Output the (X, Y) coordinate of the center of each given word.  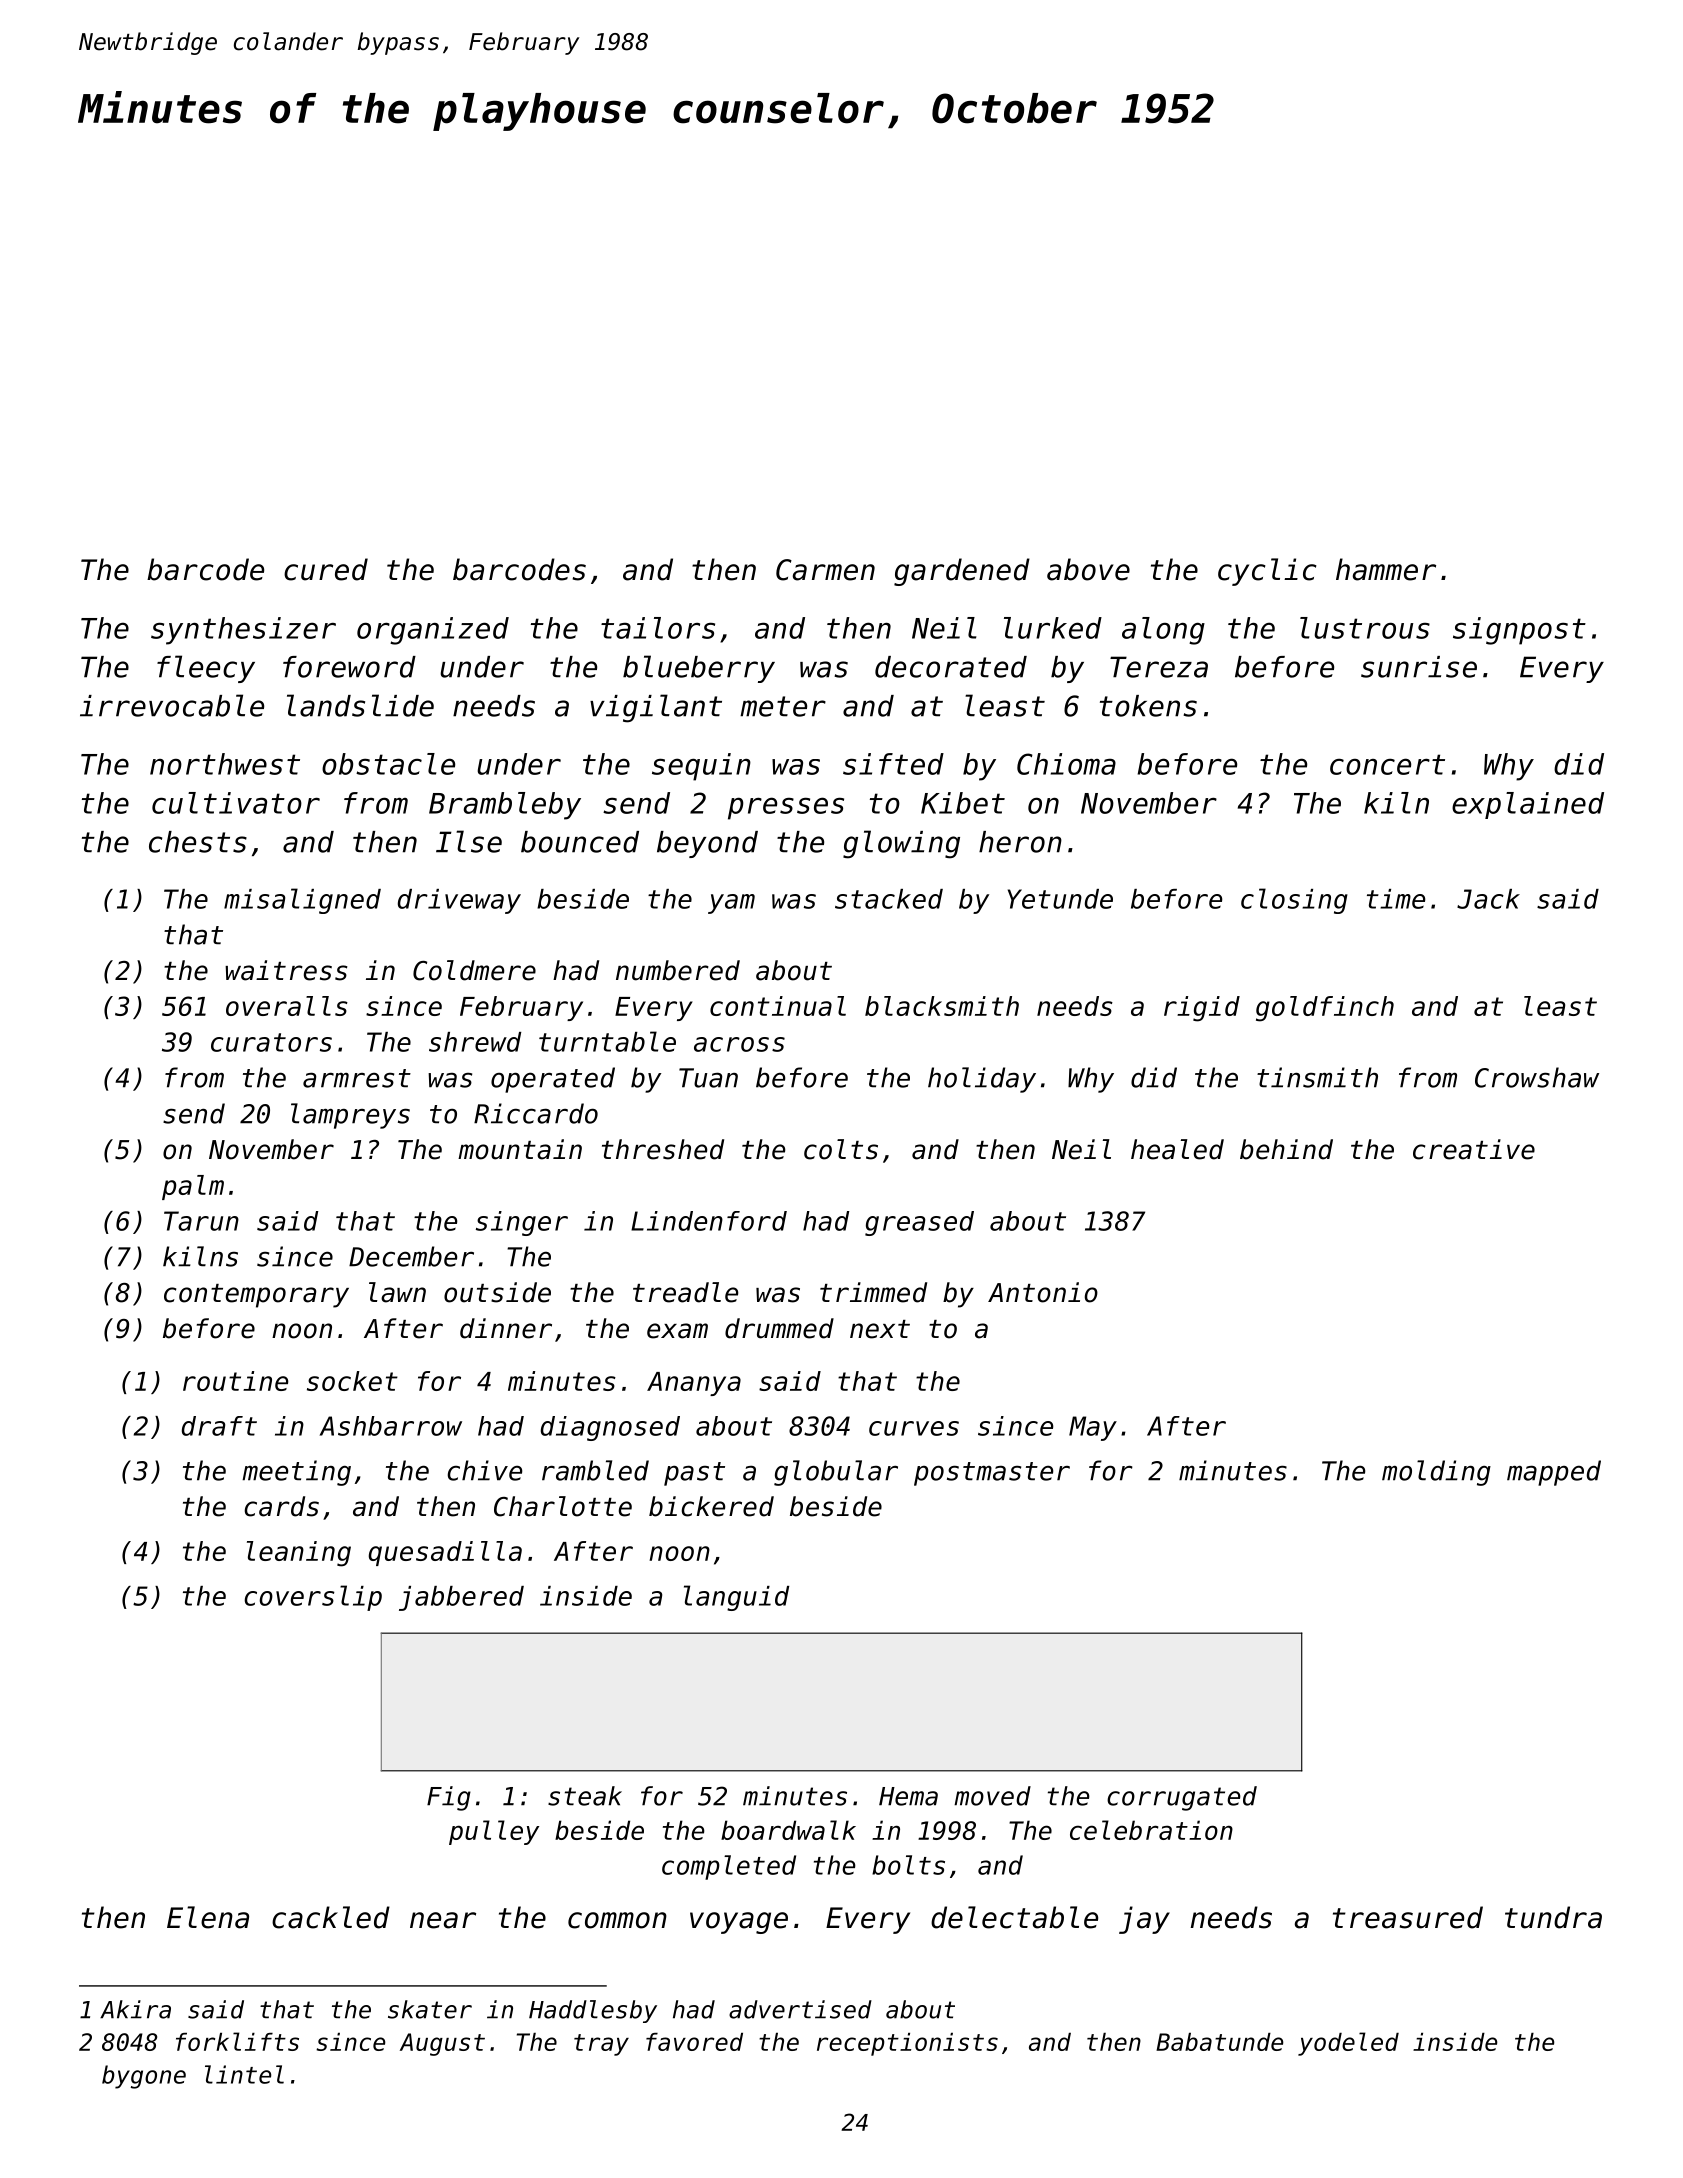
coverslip (313, 1598)
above (1088, 569)
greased (919, 1223)
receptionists (907, 2044)
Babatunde (1219, 2042)
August (442, 2044)
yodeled (1348, 2044)
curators (271, 1042)
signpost (1519, 631)
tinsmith (1317, 1077)
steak (585, 1796)
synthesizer (243, 631)
